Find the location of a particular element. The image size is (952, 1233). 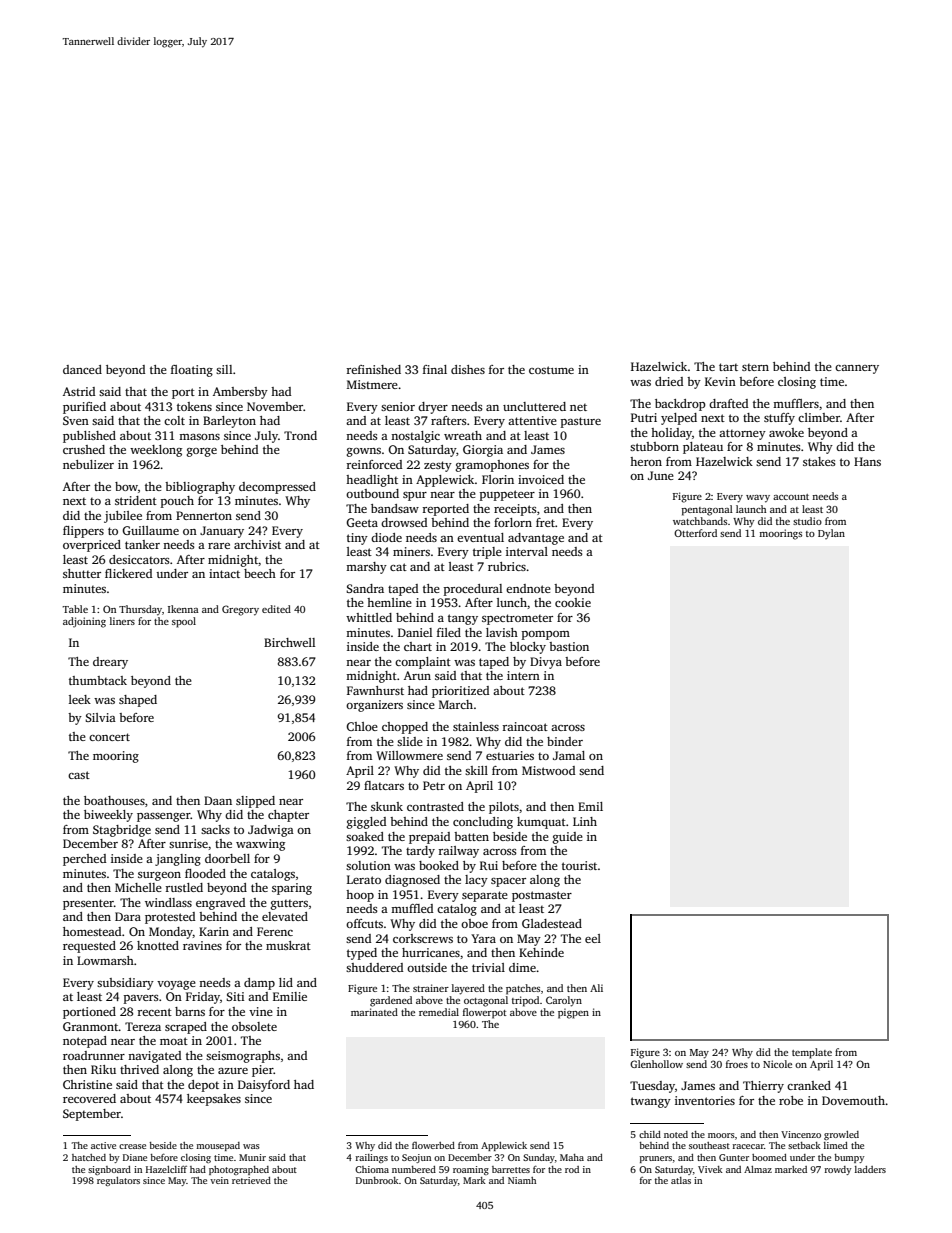

danced is located at coordinates (82, 369).
